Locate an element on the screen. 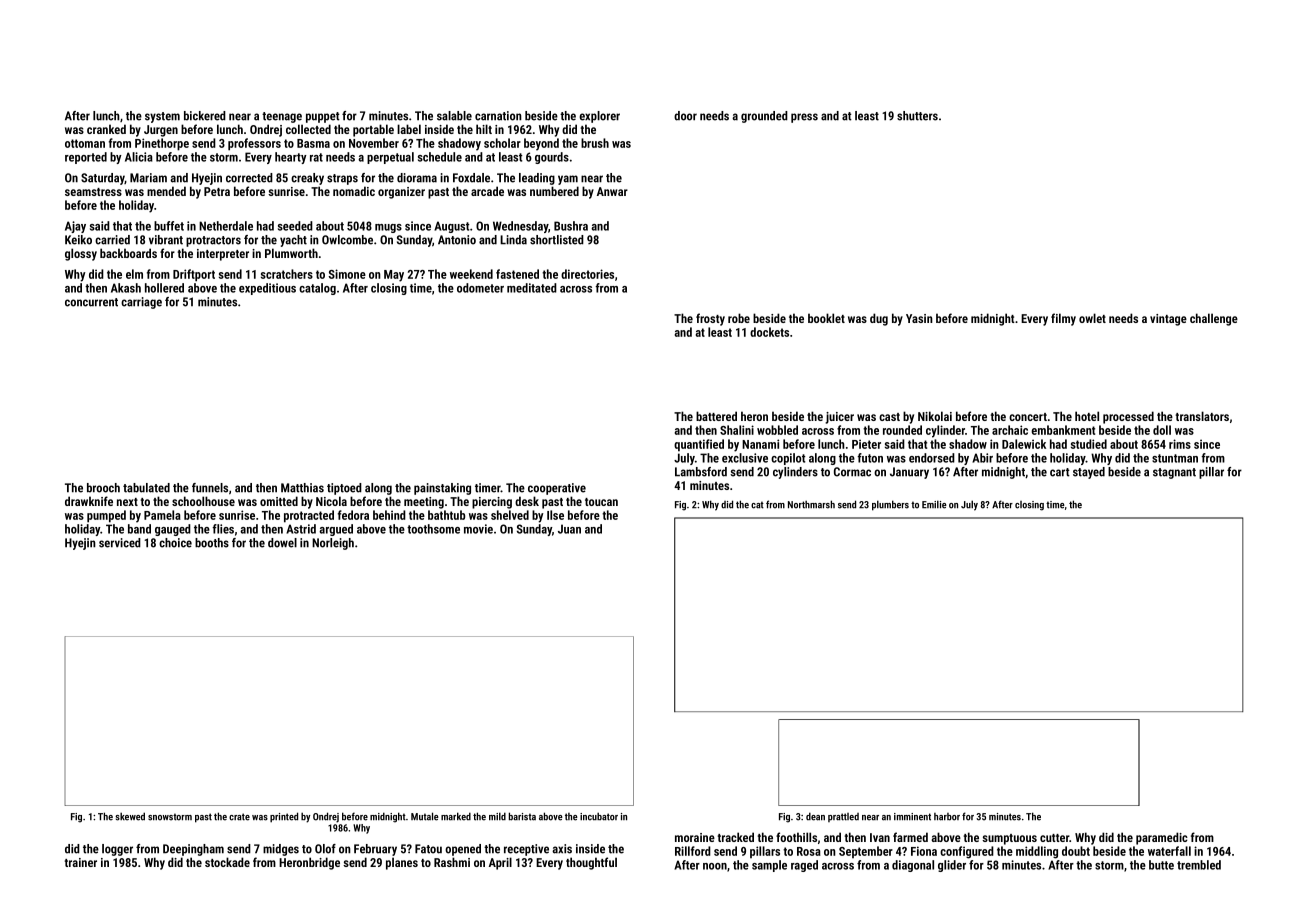  harbor is located at coordinates (947, 817).
